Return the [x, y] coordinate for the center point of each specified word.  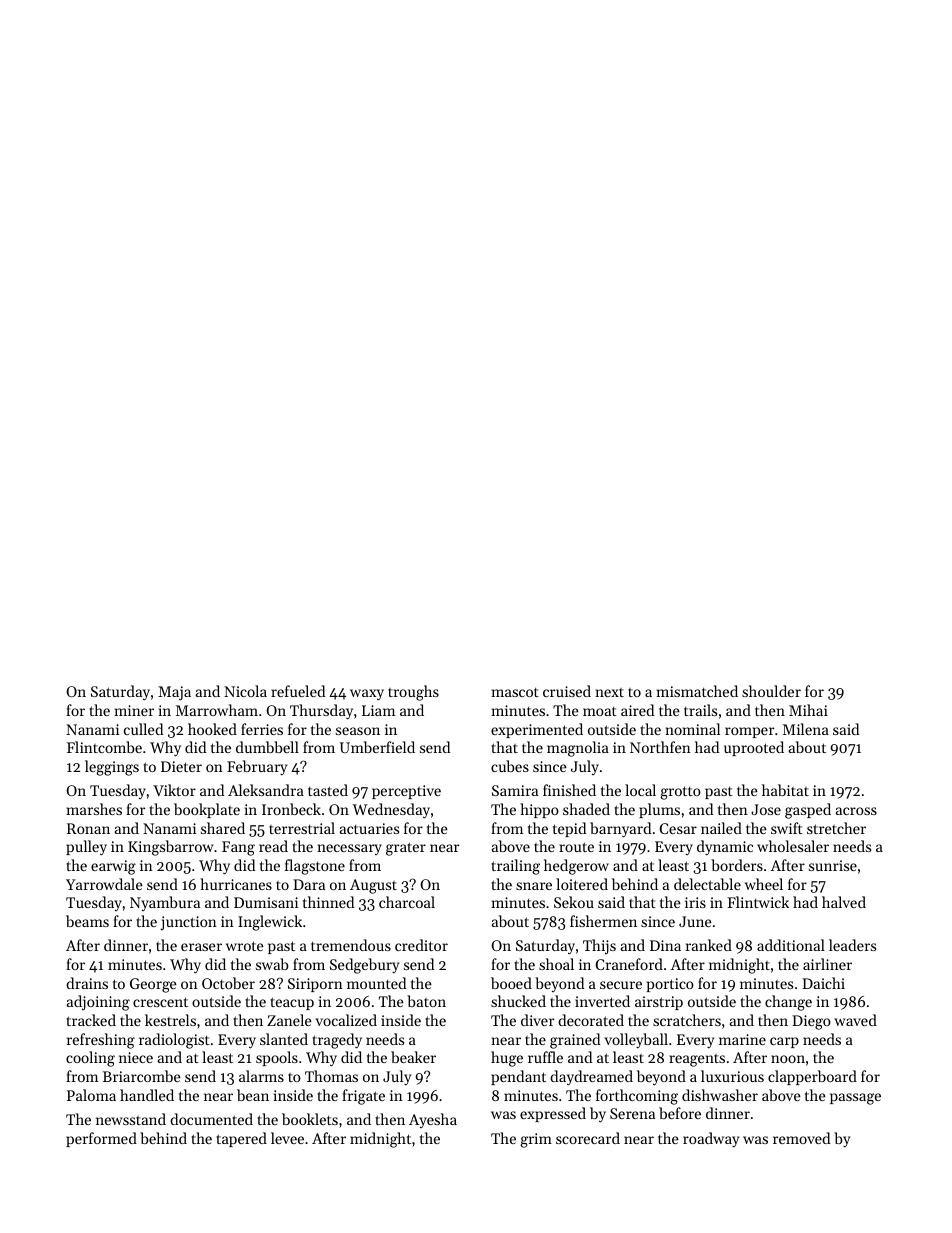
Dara [309, 884]
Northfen [660, 747]
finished [569, 790]
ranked [709, 945]
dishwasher [720, 1095]
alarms [261, 1076]
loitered [582, 884]
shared [223, 828]
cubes [510, 766]
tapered [241, 1139]
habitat [785, 790]
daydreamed [591, 1078]
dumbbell [267, 747]
